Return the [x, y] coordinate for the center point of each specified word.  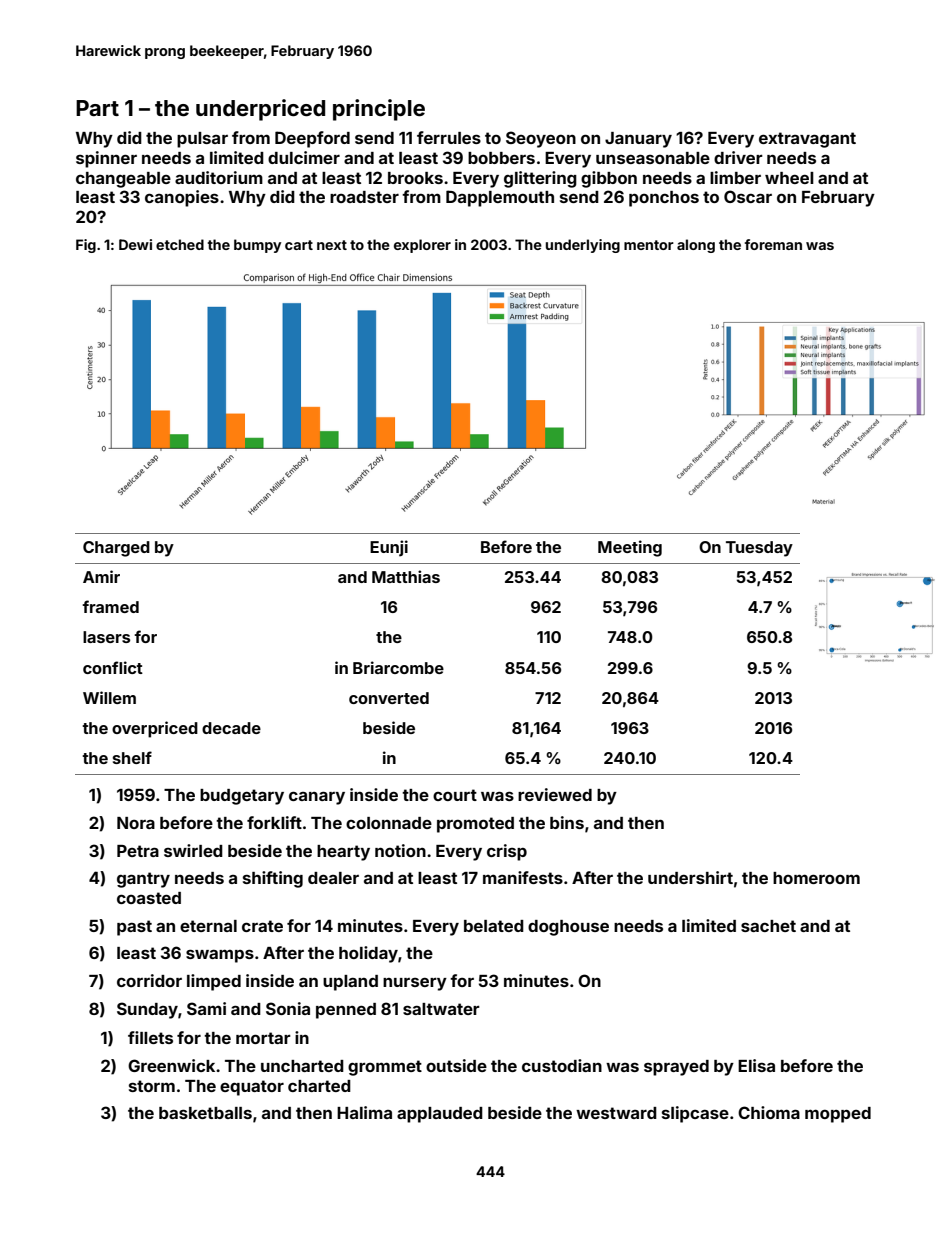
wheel [789, 178]
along [696, 246]
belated [494, 926]
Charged [116, 549]
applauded [440, 1115]
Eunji [389, 548]
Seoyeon [541, 139]
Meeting [630, 548]
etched [180, 244]
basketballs [205, 1113]
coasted [149, 898]
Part [97, 108]
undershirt [690, 877]
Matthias [406, 576]
